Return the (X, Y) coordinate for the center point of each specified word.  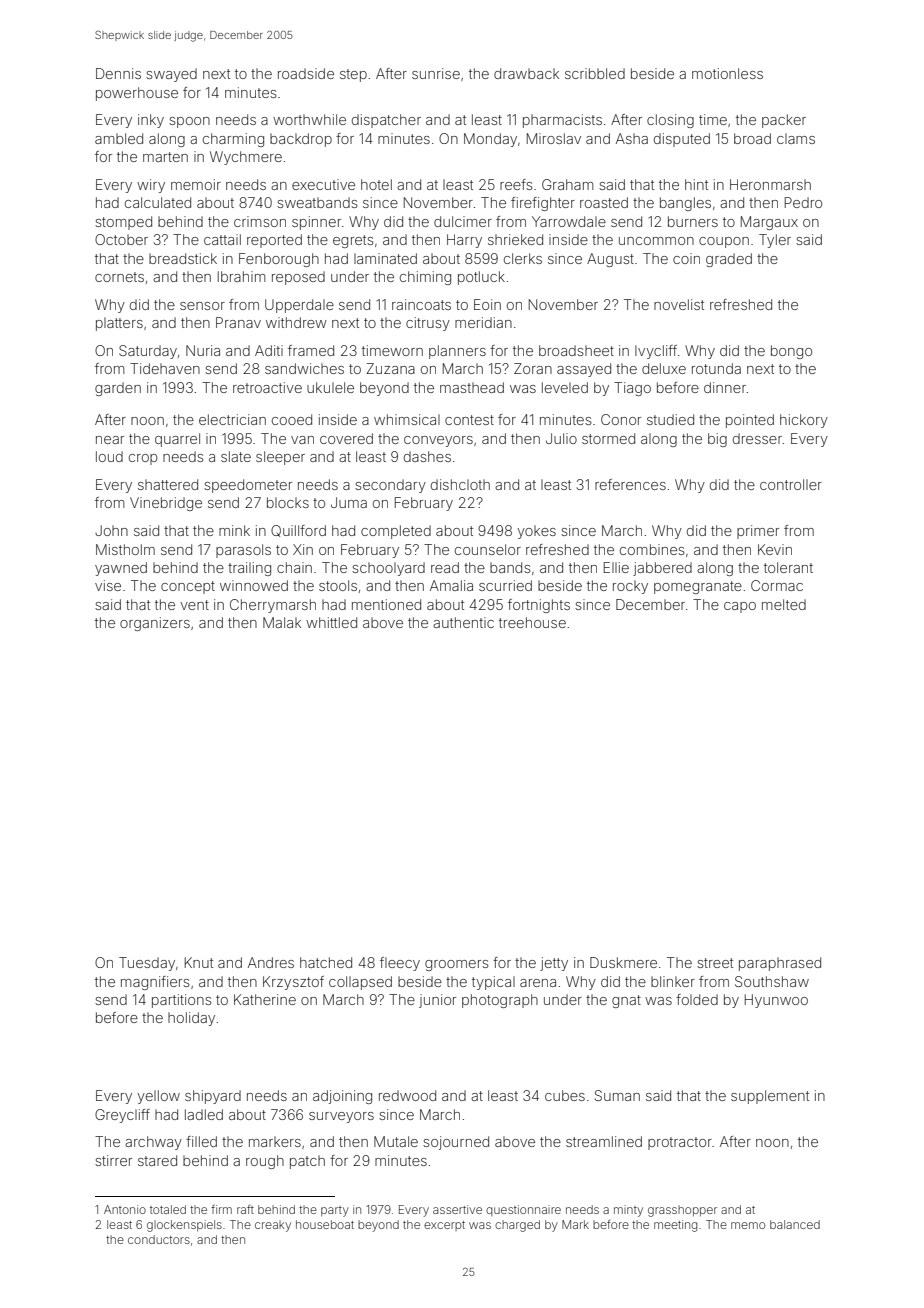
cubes (565, 1095)
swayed (171, 75)
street (715, 963)
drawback (526, 73)
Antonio (125, 1209)
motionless (727, 73)
